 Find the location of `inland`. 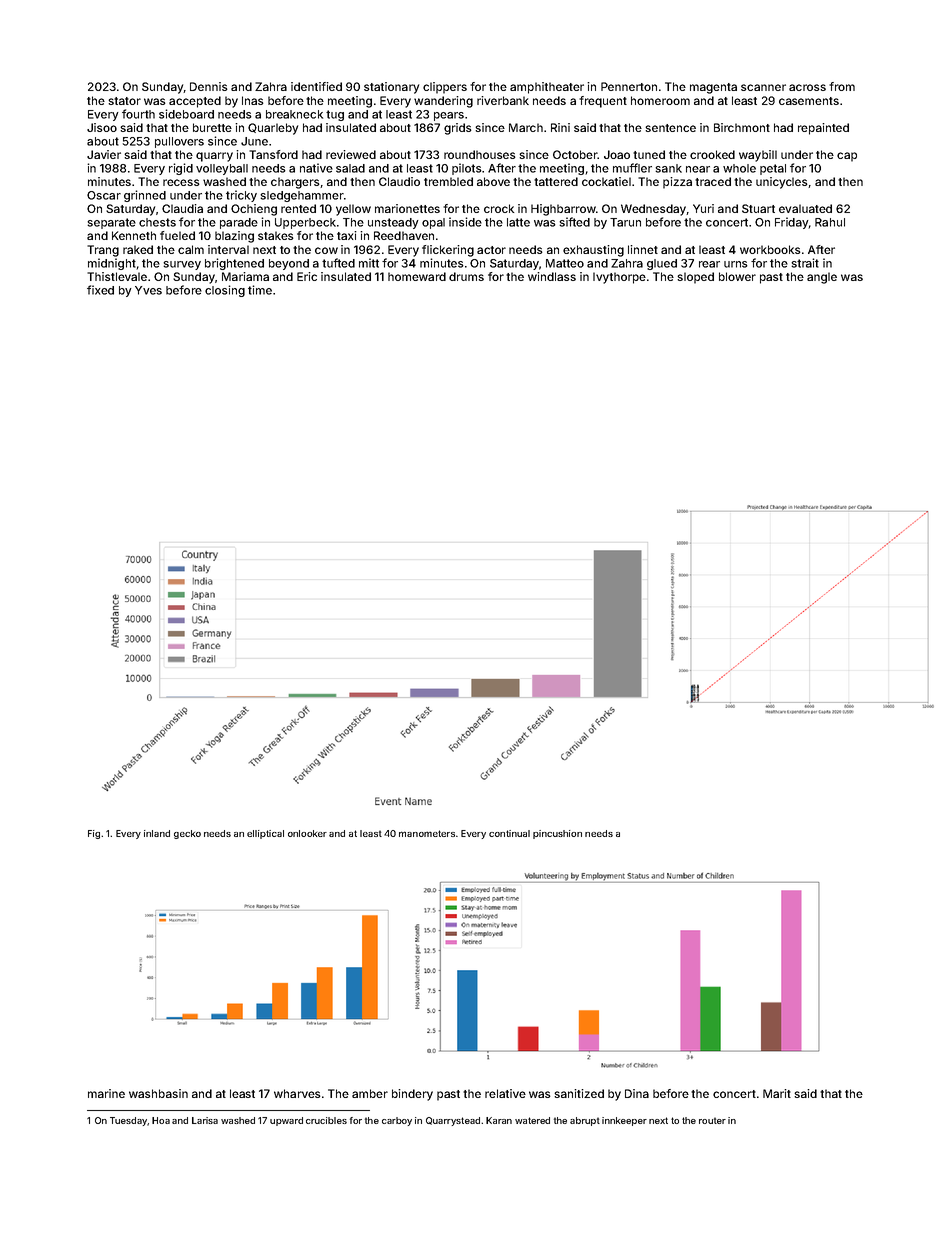

inland is located at coordinates (157, 833).
